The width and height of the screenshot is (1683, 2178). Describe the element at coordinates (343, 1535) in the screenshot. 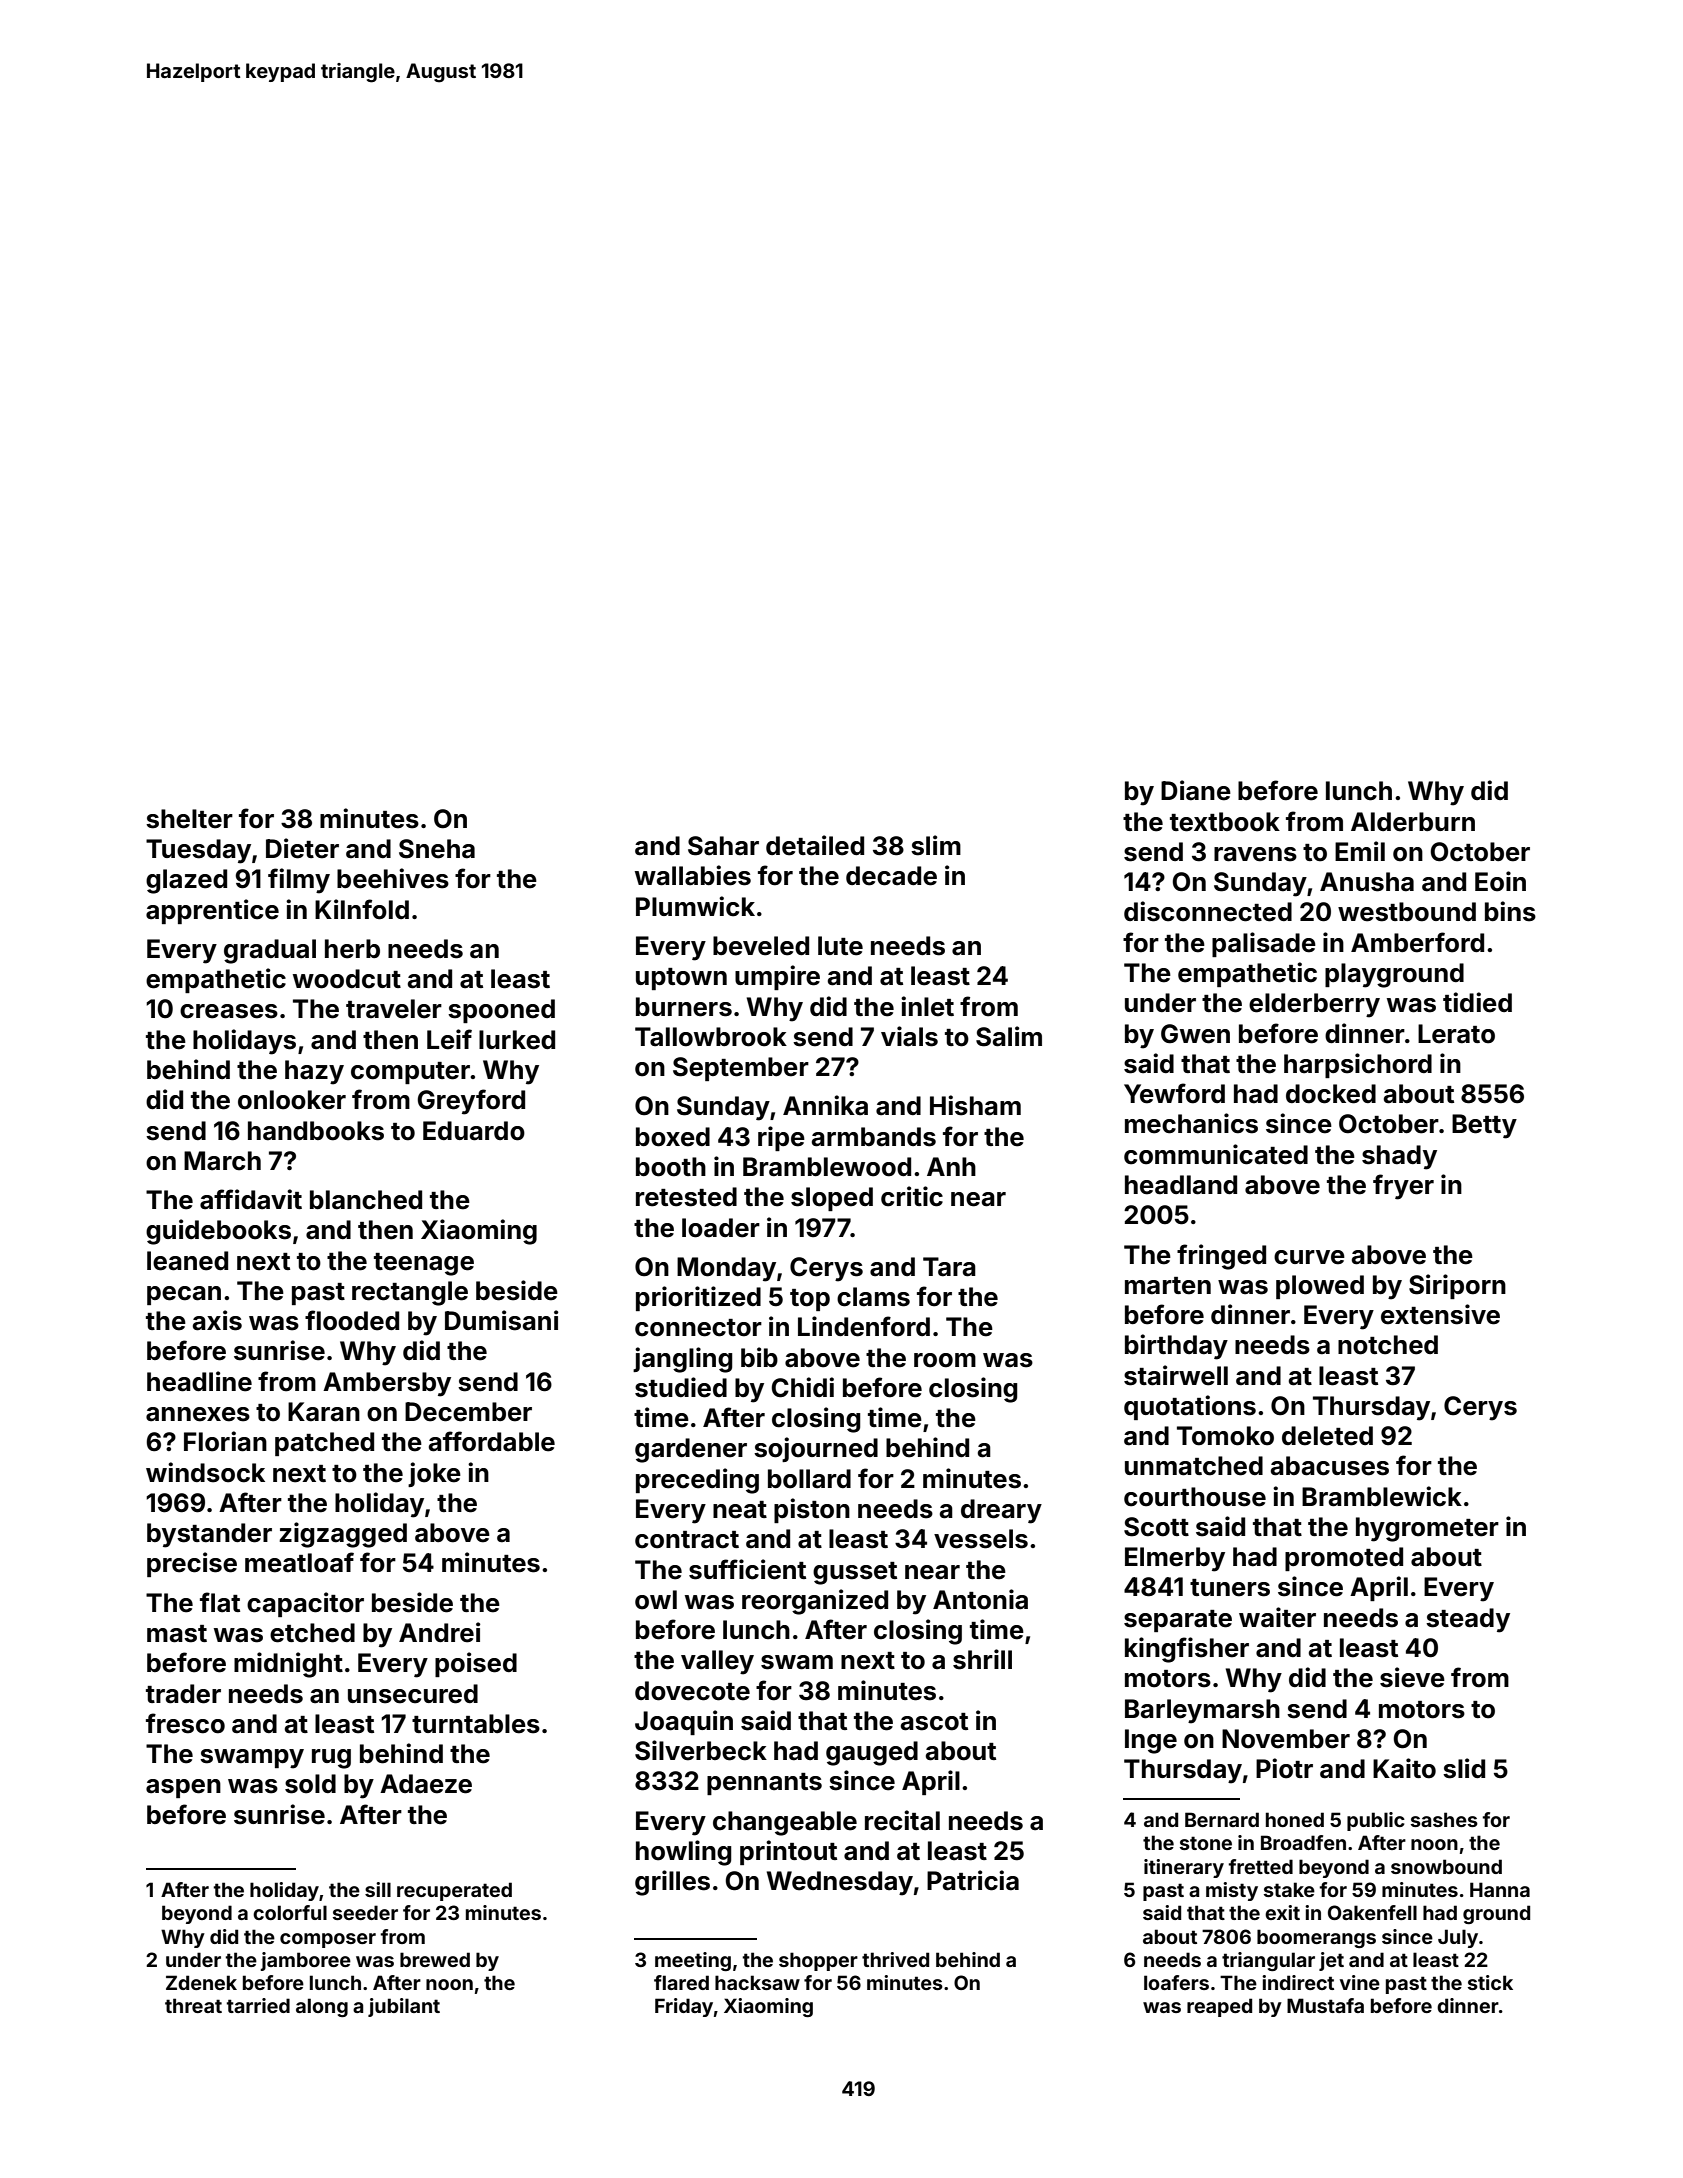

I see `zigzagged` at that location.
